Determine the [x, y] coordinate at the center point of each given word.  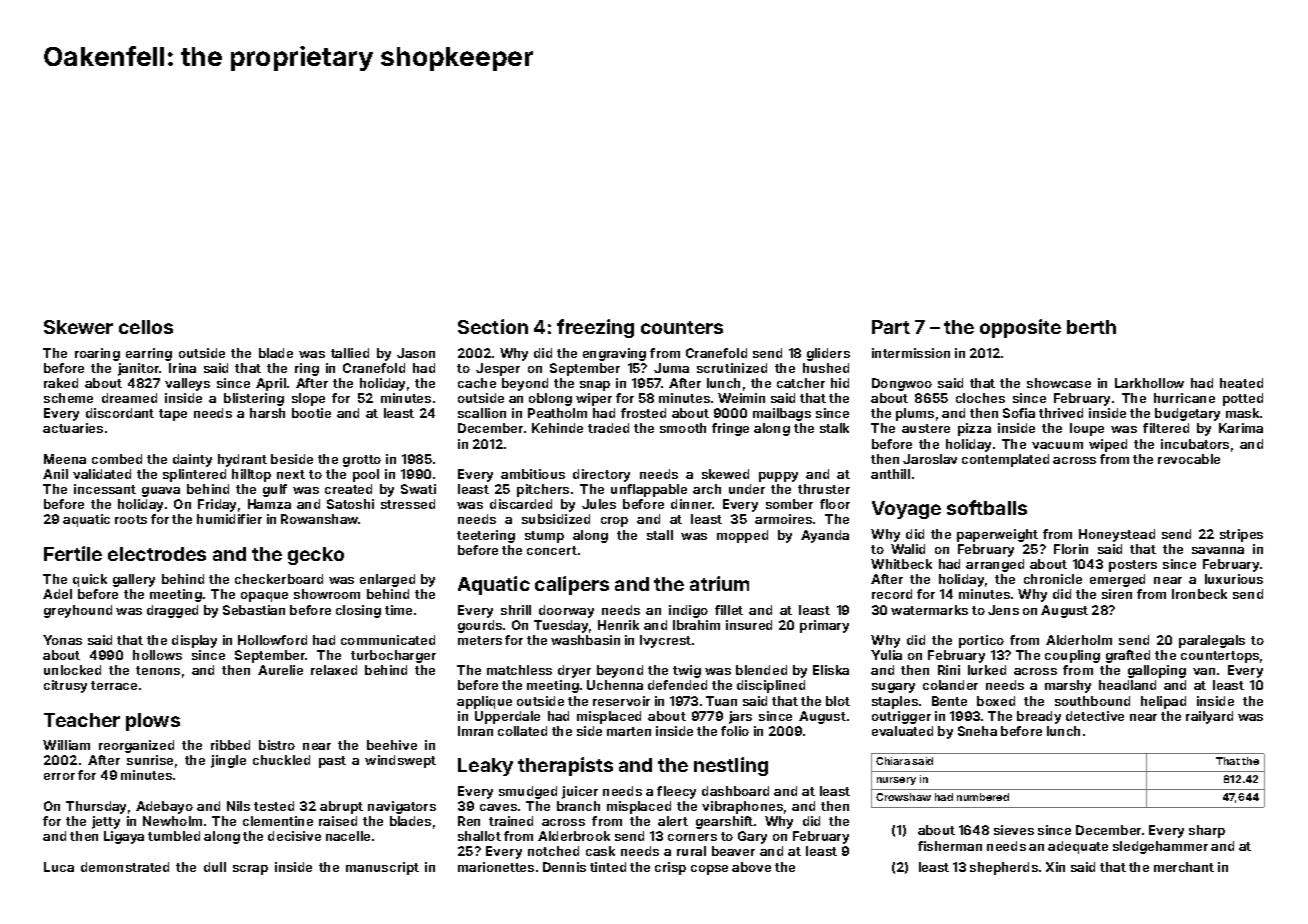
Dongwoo [902, 384]
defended [677, 685]
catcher [801, 383]
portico [981, 641]
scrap [250, 870]
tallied [350, 353]
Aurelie [280, 670]
